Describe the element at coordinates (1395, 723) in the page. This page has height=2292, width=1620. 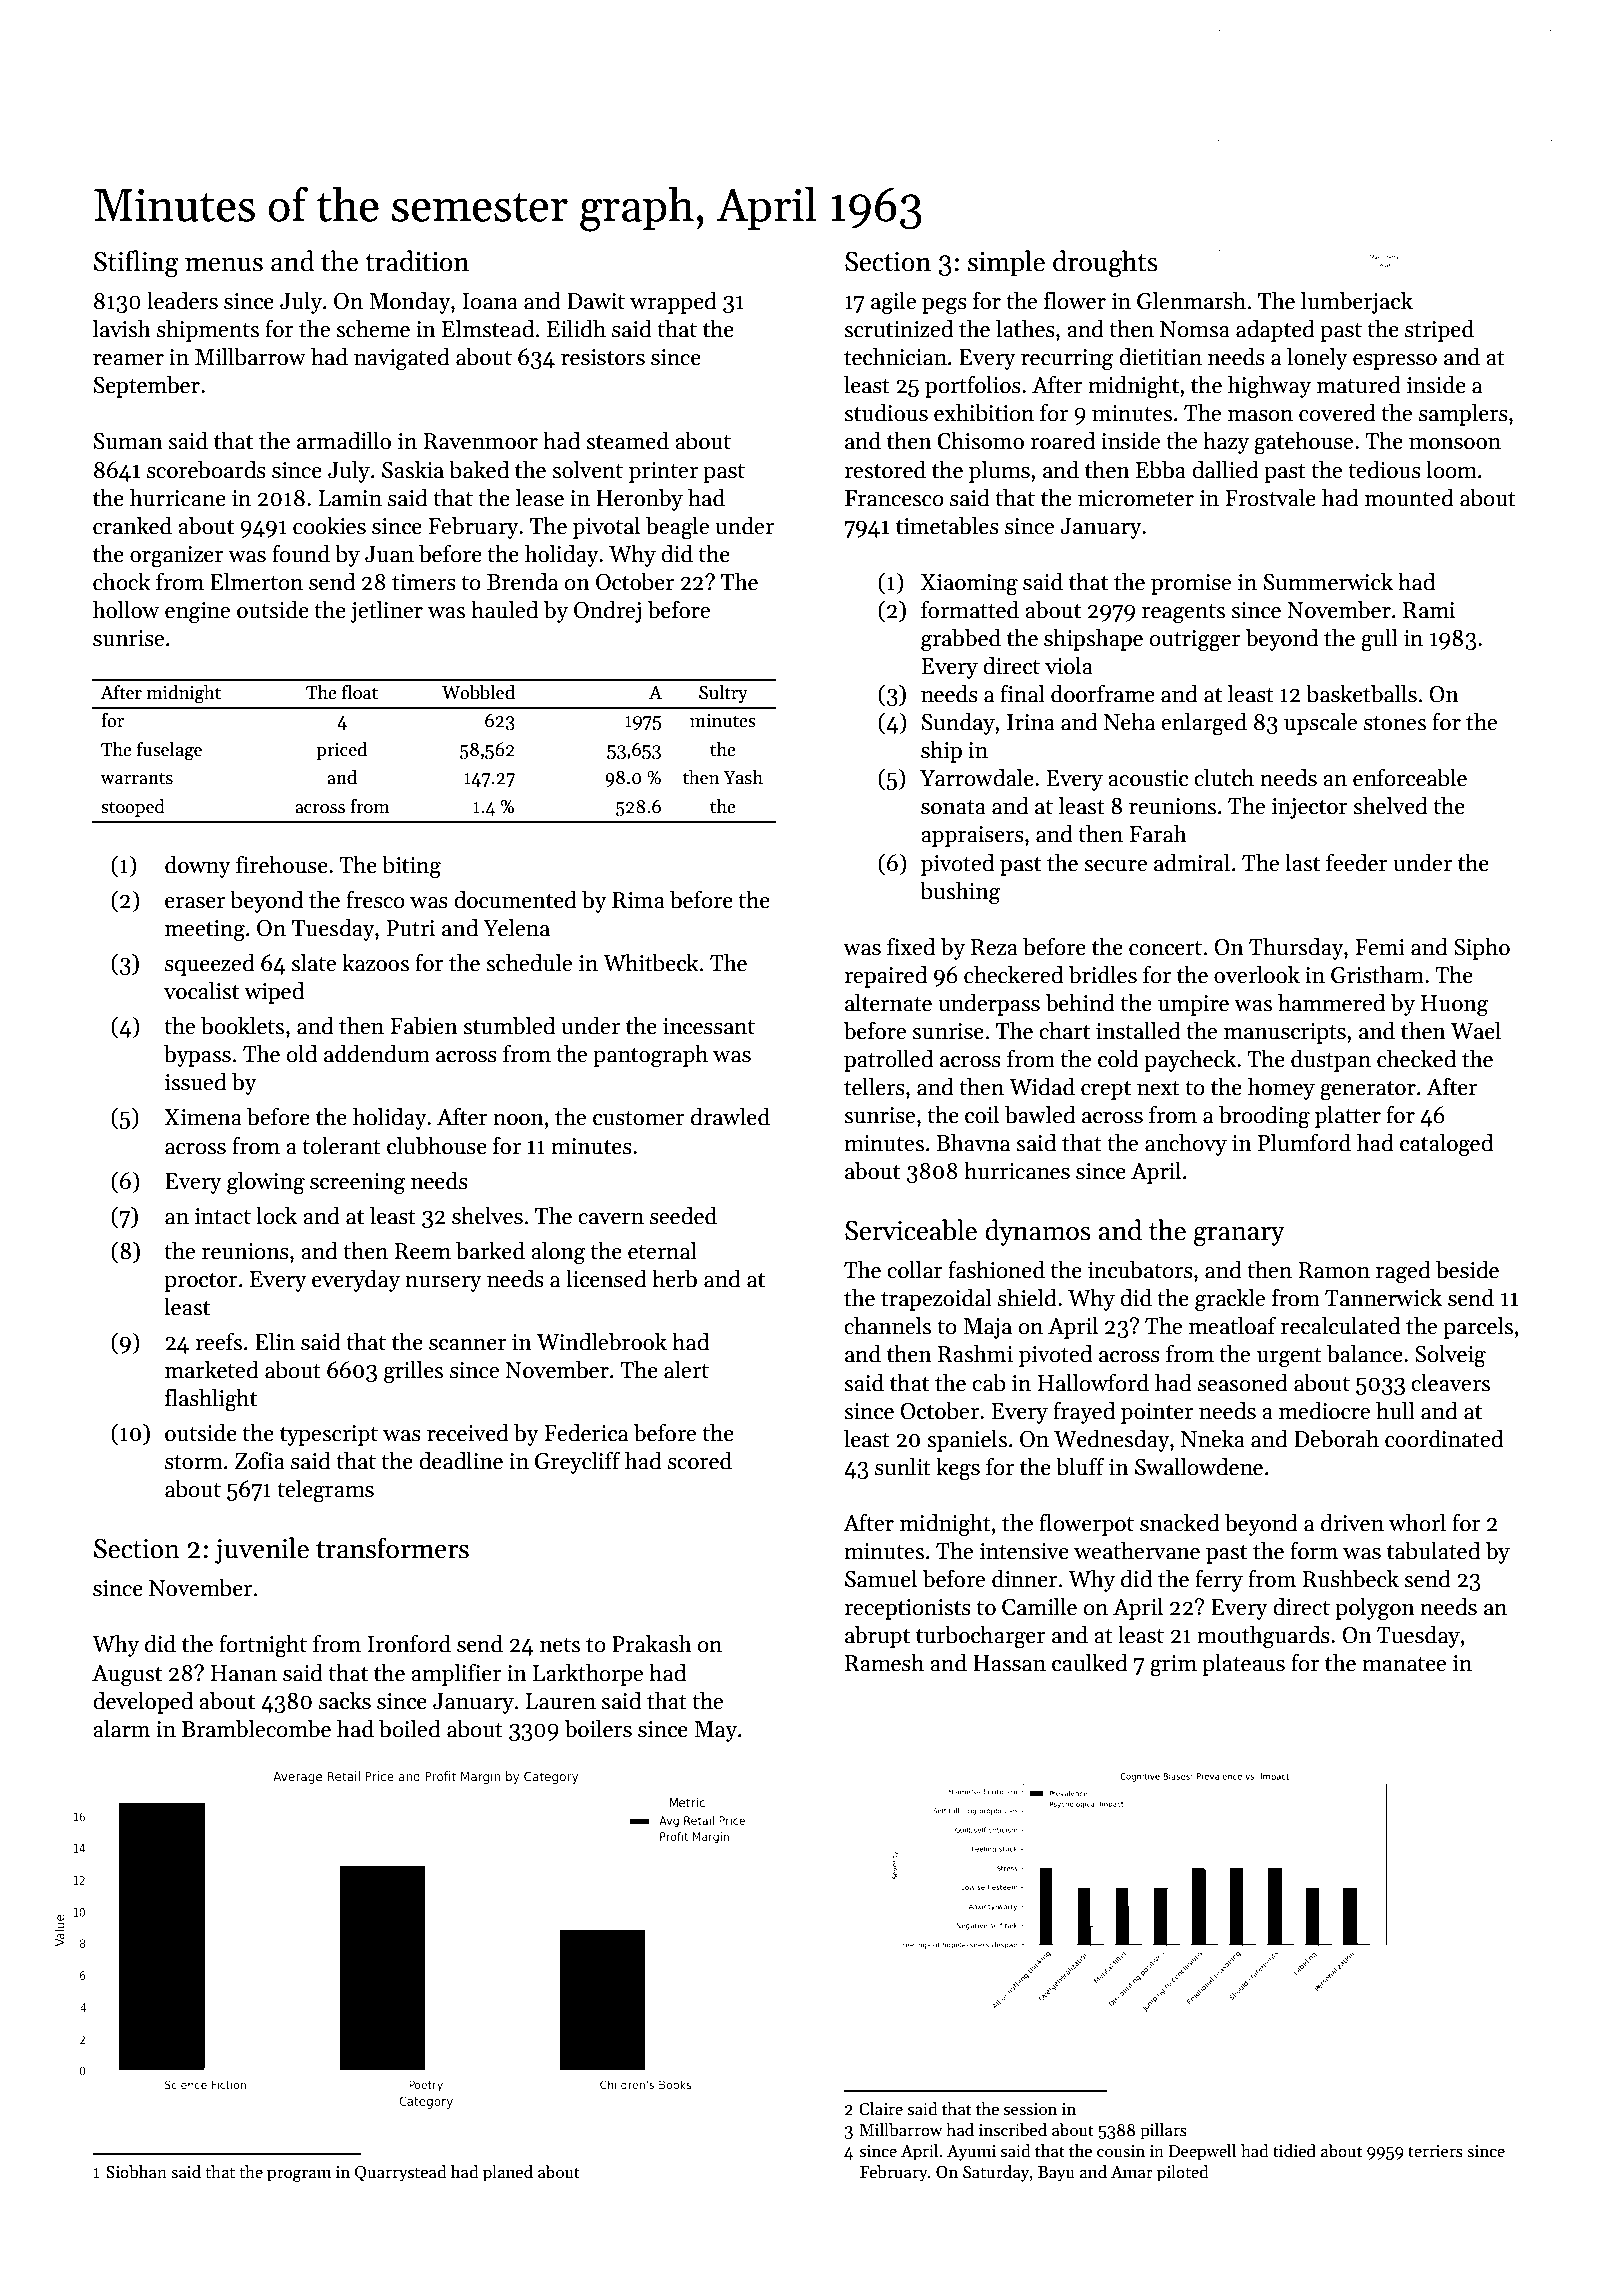
I see `stones` at that location.
